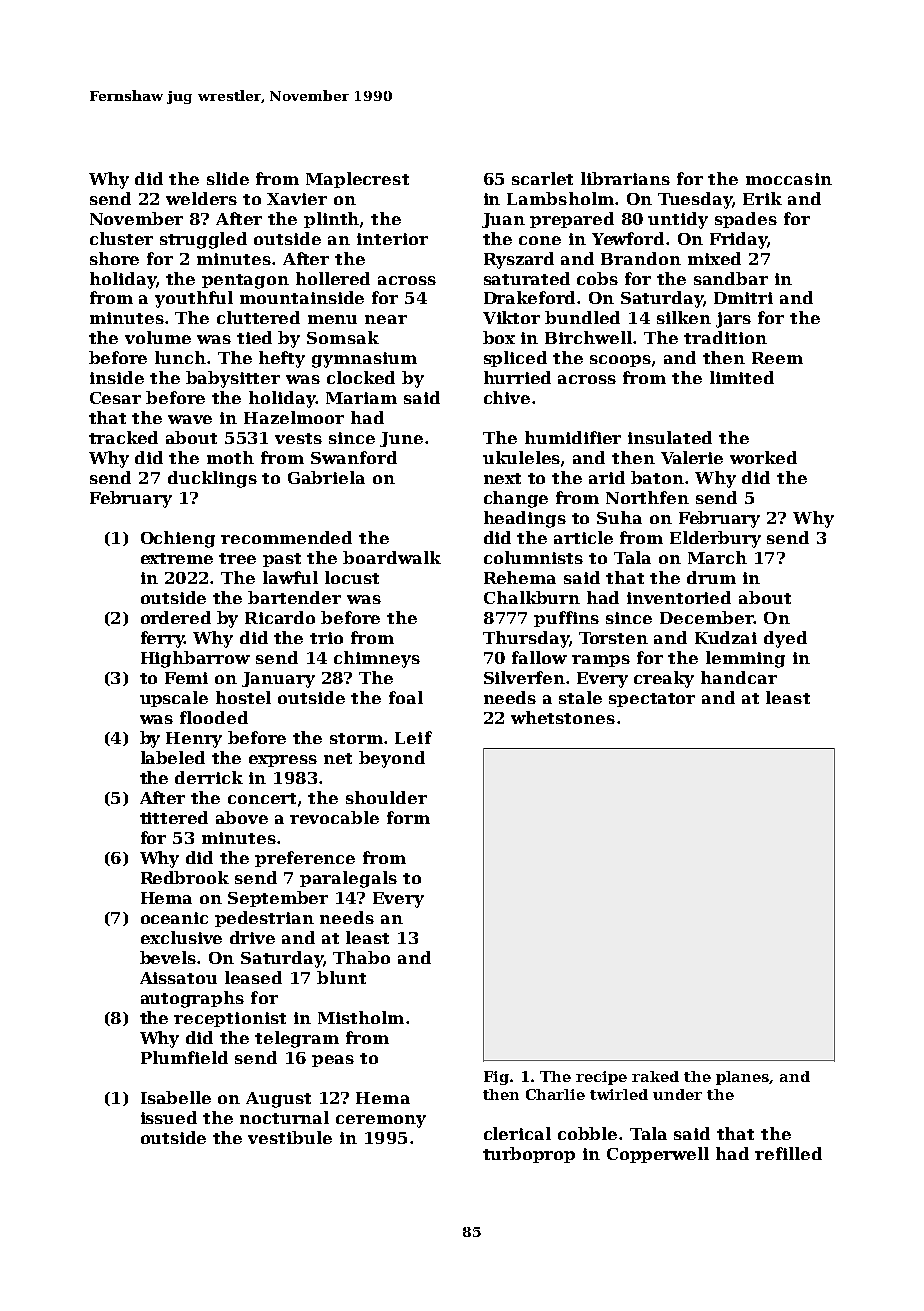  Describe the element at coordinates (361, 957) in the page. I see `Thabo` at that location.
